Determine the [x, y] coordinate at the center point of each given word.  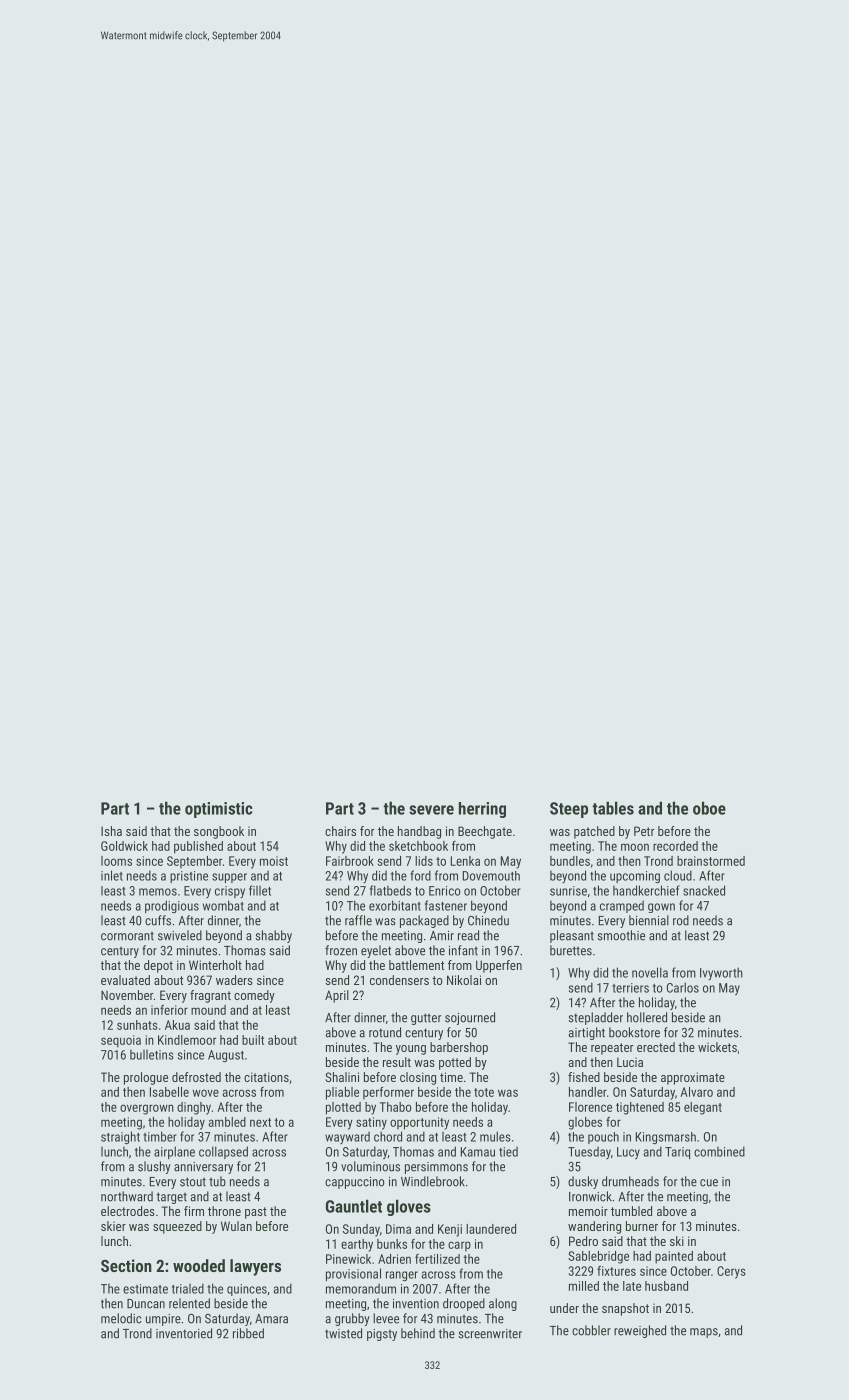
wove [205, 1093]
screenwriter [490, 1334]
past [256, 1213]
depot [158, 966]
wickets [717, 1047]
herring [482, 810]
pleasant [572, 936]
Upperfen [499, 966]
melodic [121, 1318]
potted [455, 1063]
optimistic [219, 810]
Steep [569, 810]
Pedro [583, 1241]
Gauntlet [354, 1206]
